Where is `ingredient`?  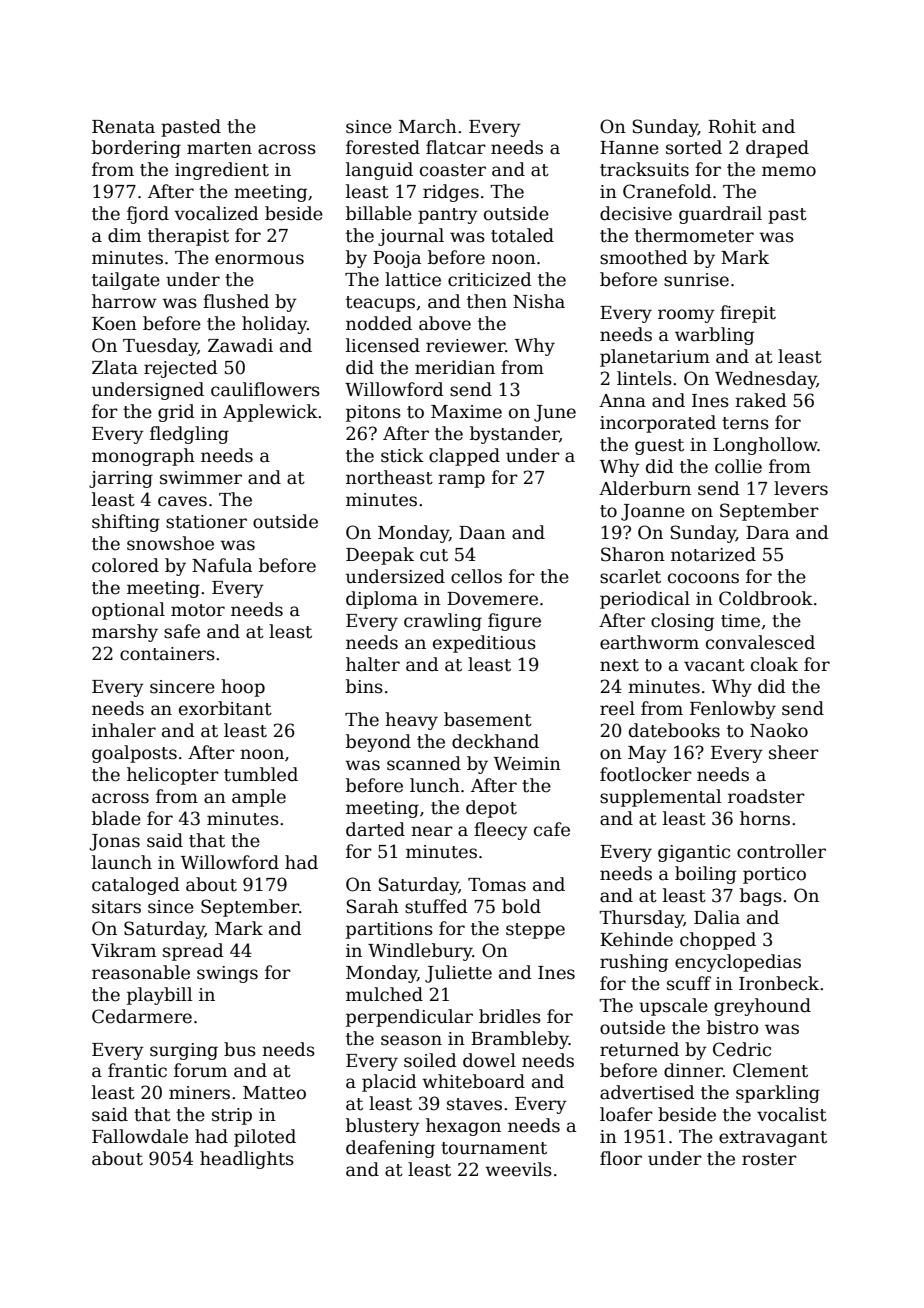 ingredient is located at coordinates (222, 171).
